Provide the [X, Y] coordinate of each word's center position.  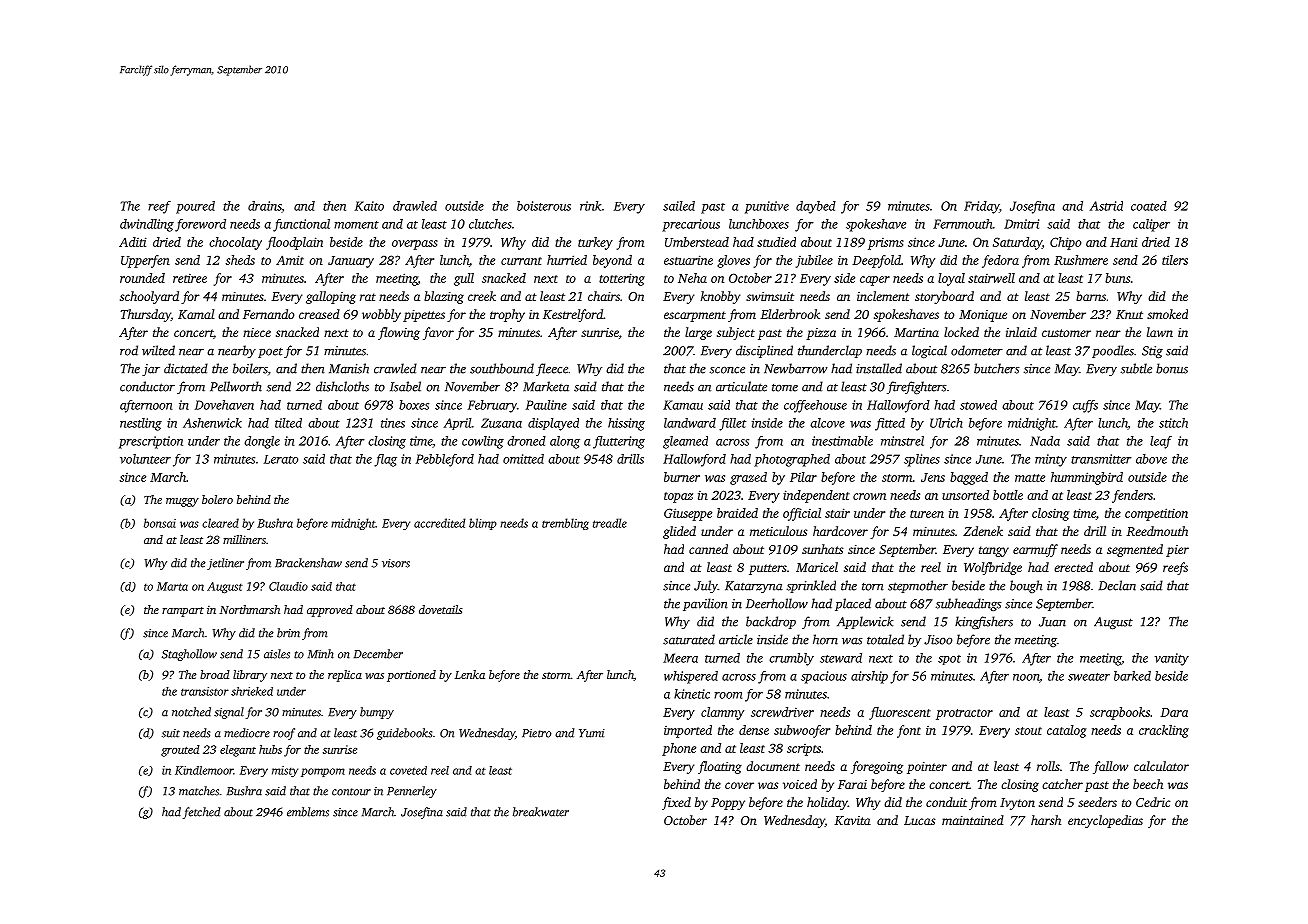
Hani [1124, 242]
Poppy [728, 804]
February [492, 406]
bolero [217, 499]
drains [265, 207]
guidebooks [404, 734]
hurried [567, 260]
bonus [1172, 368]
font [909, 731]
